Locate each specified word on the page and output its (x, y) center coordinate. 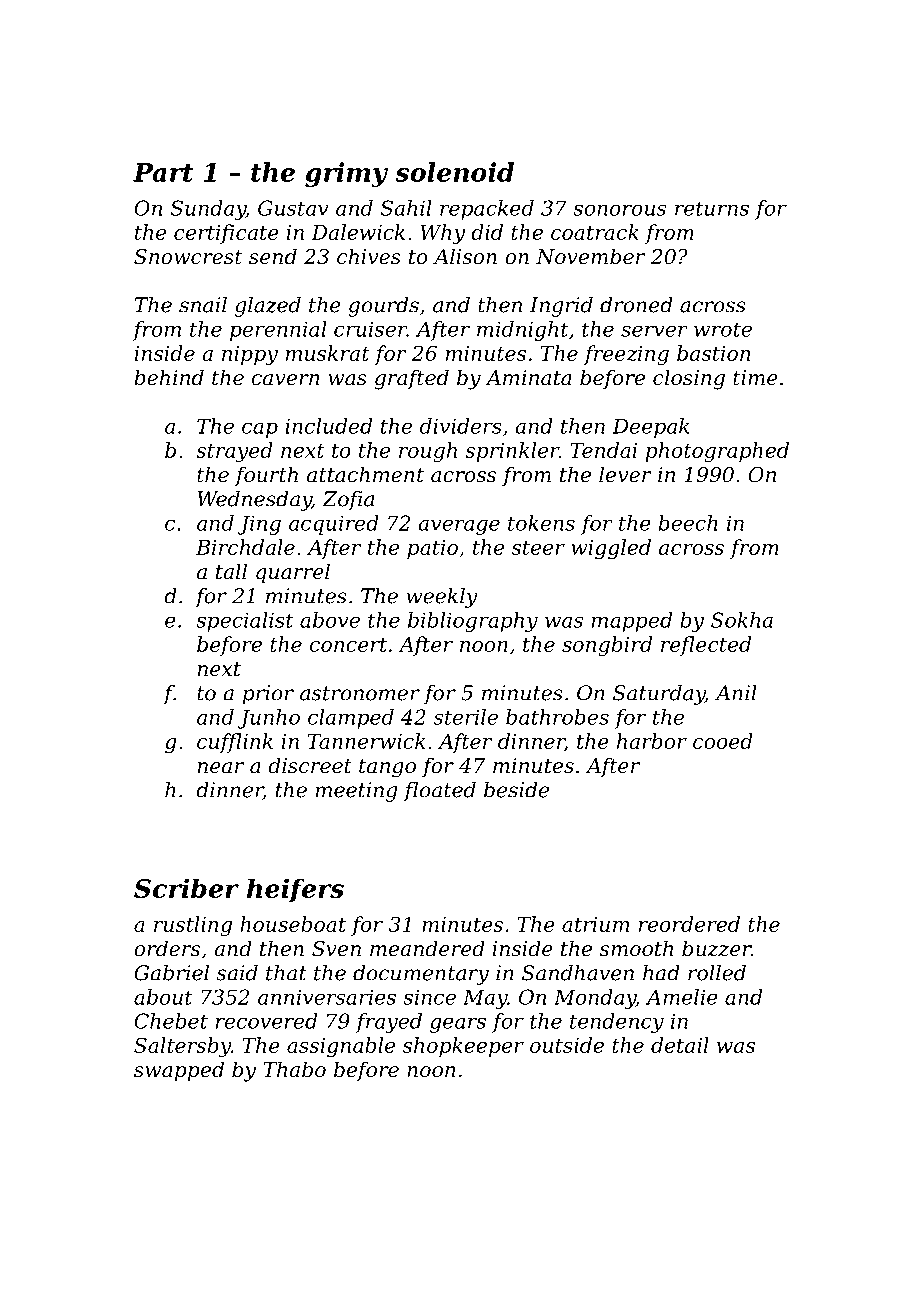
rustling (193, 926)
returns (712, 208)
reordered (689, 924)
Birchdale (245, 547)
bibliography (473, 622)
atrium (595, 924)
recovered (266, 1021)
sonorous (619, 210)
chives (369, 256)
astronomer (360, 693)
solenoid (454, 172)
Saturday (659, 695)
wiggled (611, 549)
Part (163, 172)
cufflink (235, 743)
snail (203, 305)
